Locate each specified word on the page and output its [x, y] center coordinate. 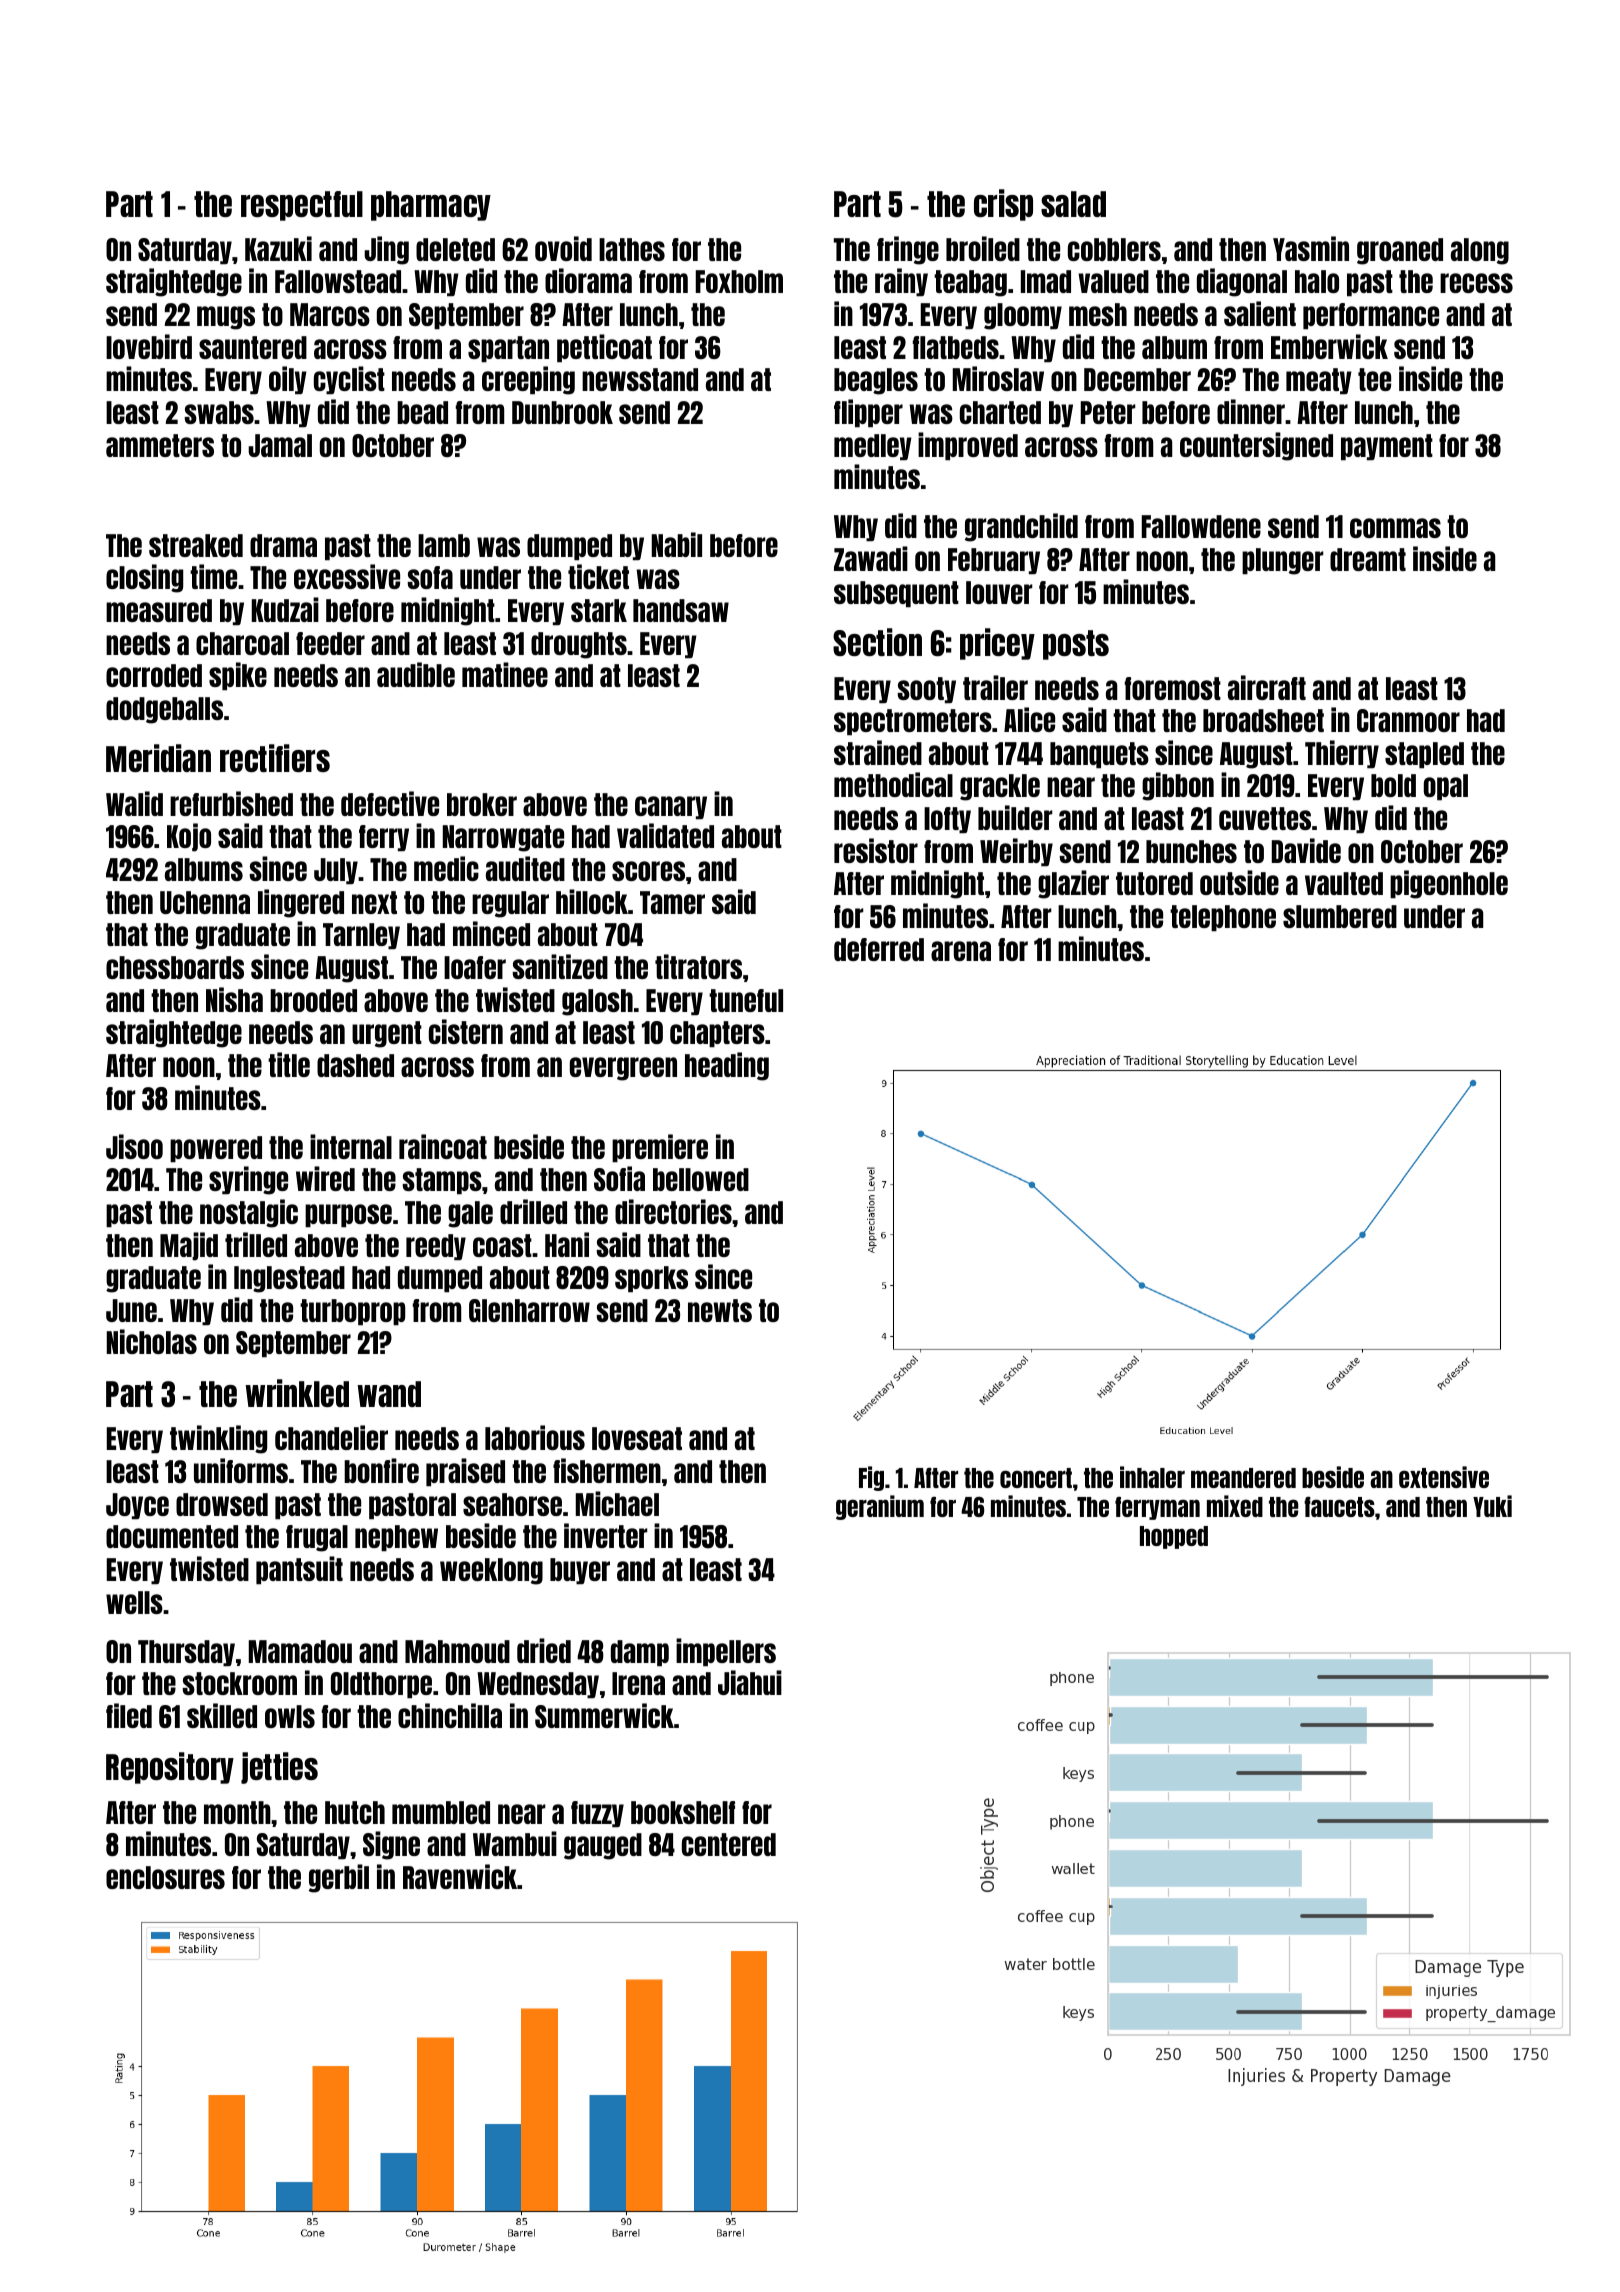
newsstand [640, 379]
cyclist [349, 380]
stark [599, 610]
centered [729, 1844]
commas [1395, 528]
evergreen [623, 1069]
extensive [1444, 1477]
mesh [1098, 314]
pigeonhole [1449, 884]
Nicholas [152, 1341]
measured [159, 610]
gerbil [339, 1878]
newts [720, 1310]
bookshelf [683, 1812]
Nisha [234, 999]
